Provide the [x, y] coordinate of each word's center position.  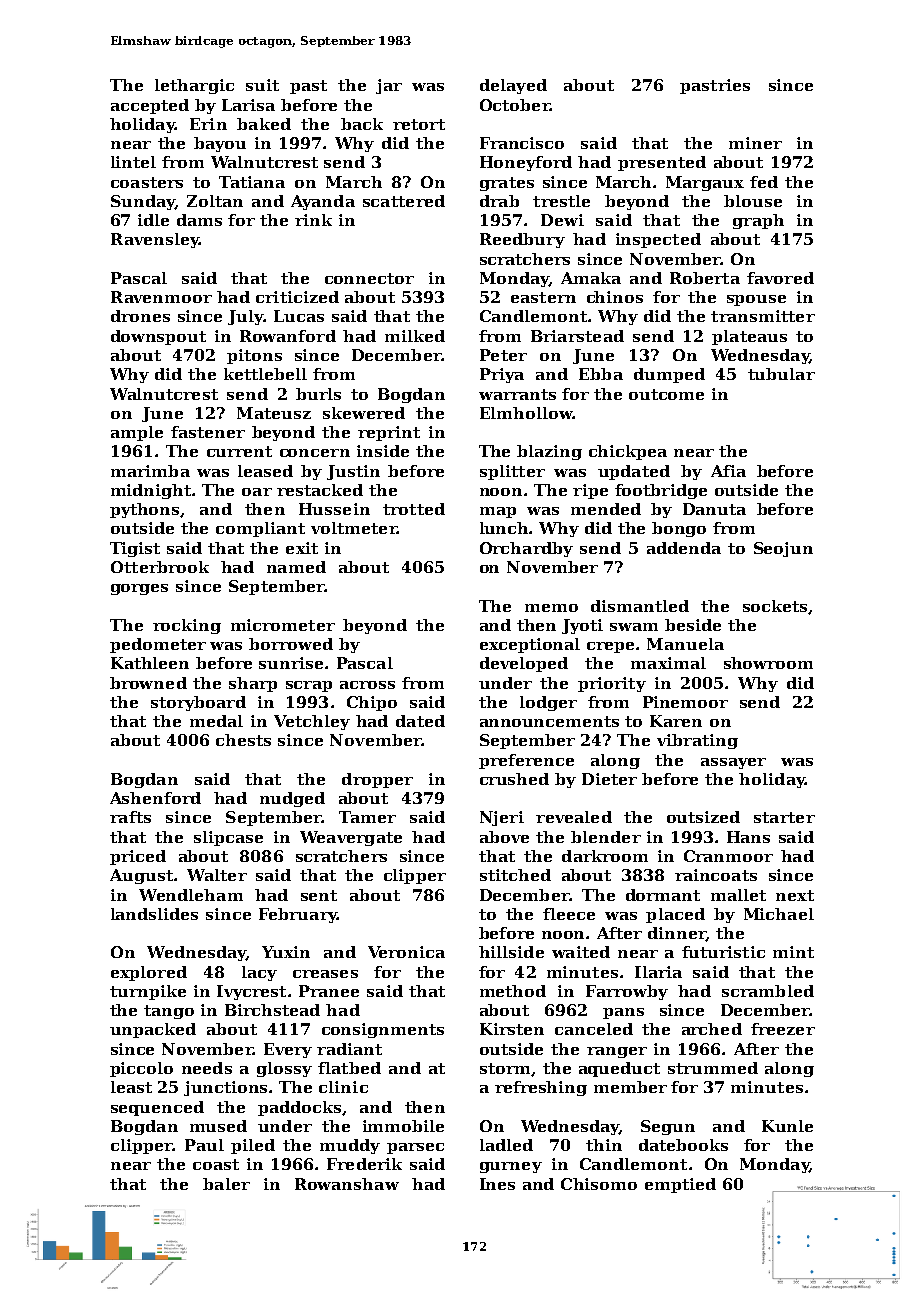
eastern [543, 297]
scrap [309, 686]
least [131, 1087]
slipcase [228, 838]
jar [389, 86]
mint [793, 952]
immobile [403, 1126]
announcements [549, 721]
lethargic [194, 86]
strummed [713, 1068]
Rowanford [288, 336]
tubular [781, 374]
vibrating [697, 741]
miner [755, 143]
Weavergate [351, 838]
